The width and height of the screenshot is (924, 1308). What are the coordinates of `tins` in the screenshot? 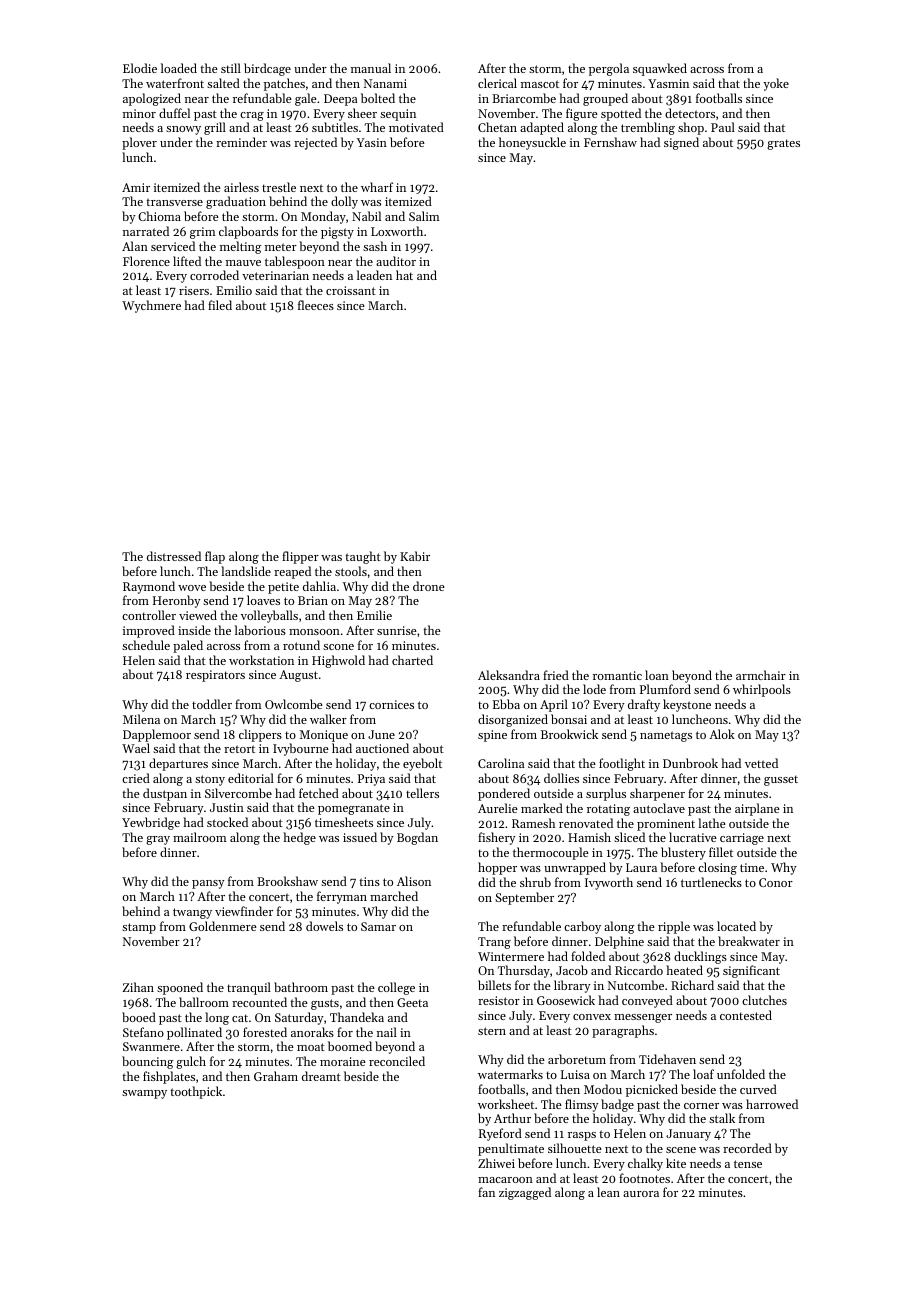 It's located at (369, 881).
